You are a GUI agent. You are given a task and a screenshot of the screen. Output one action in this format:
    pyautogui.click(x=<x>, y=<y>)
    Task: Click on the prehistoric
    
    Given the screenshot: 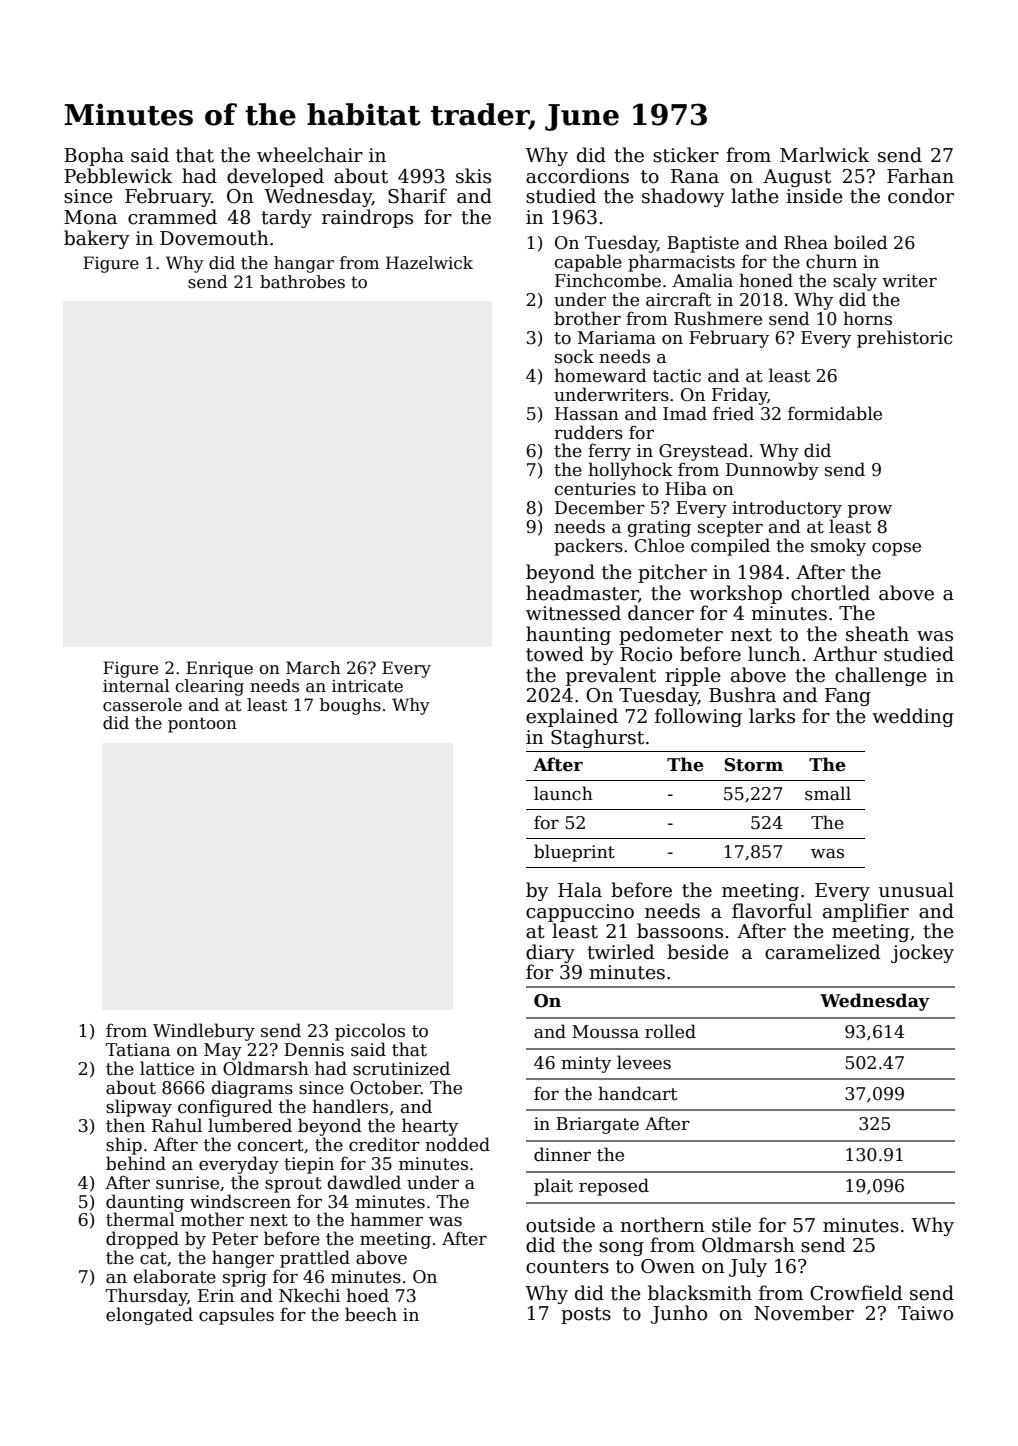 What is the action you would take?
    pyautogui.click(x=904, y=339)
